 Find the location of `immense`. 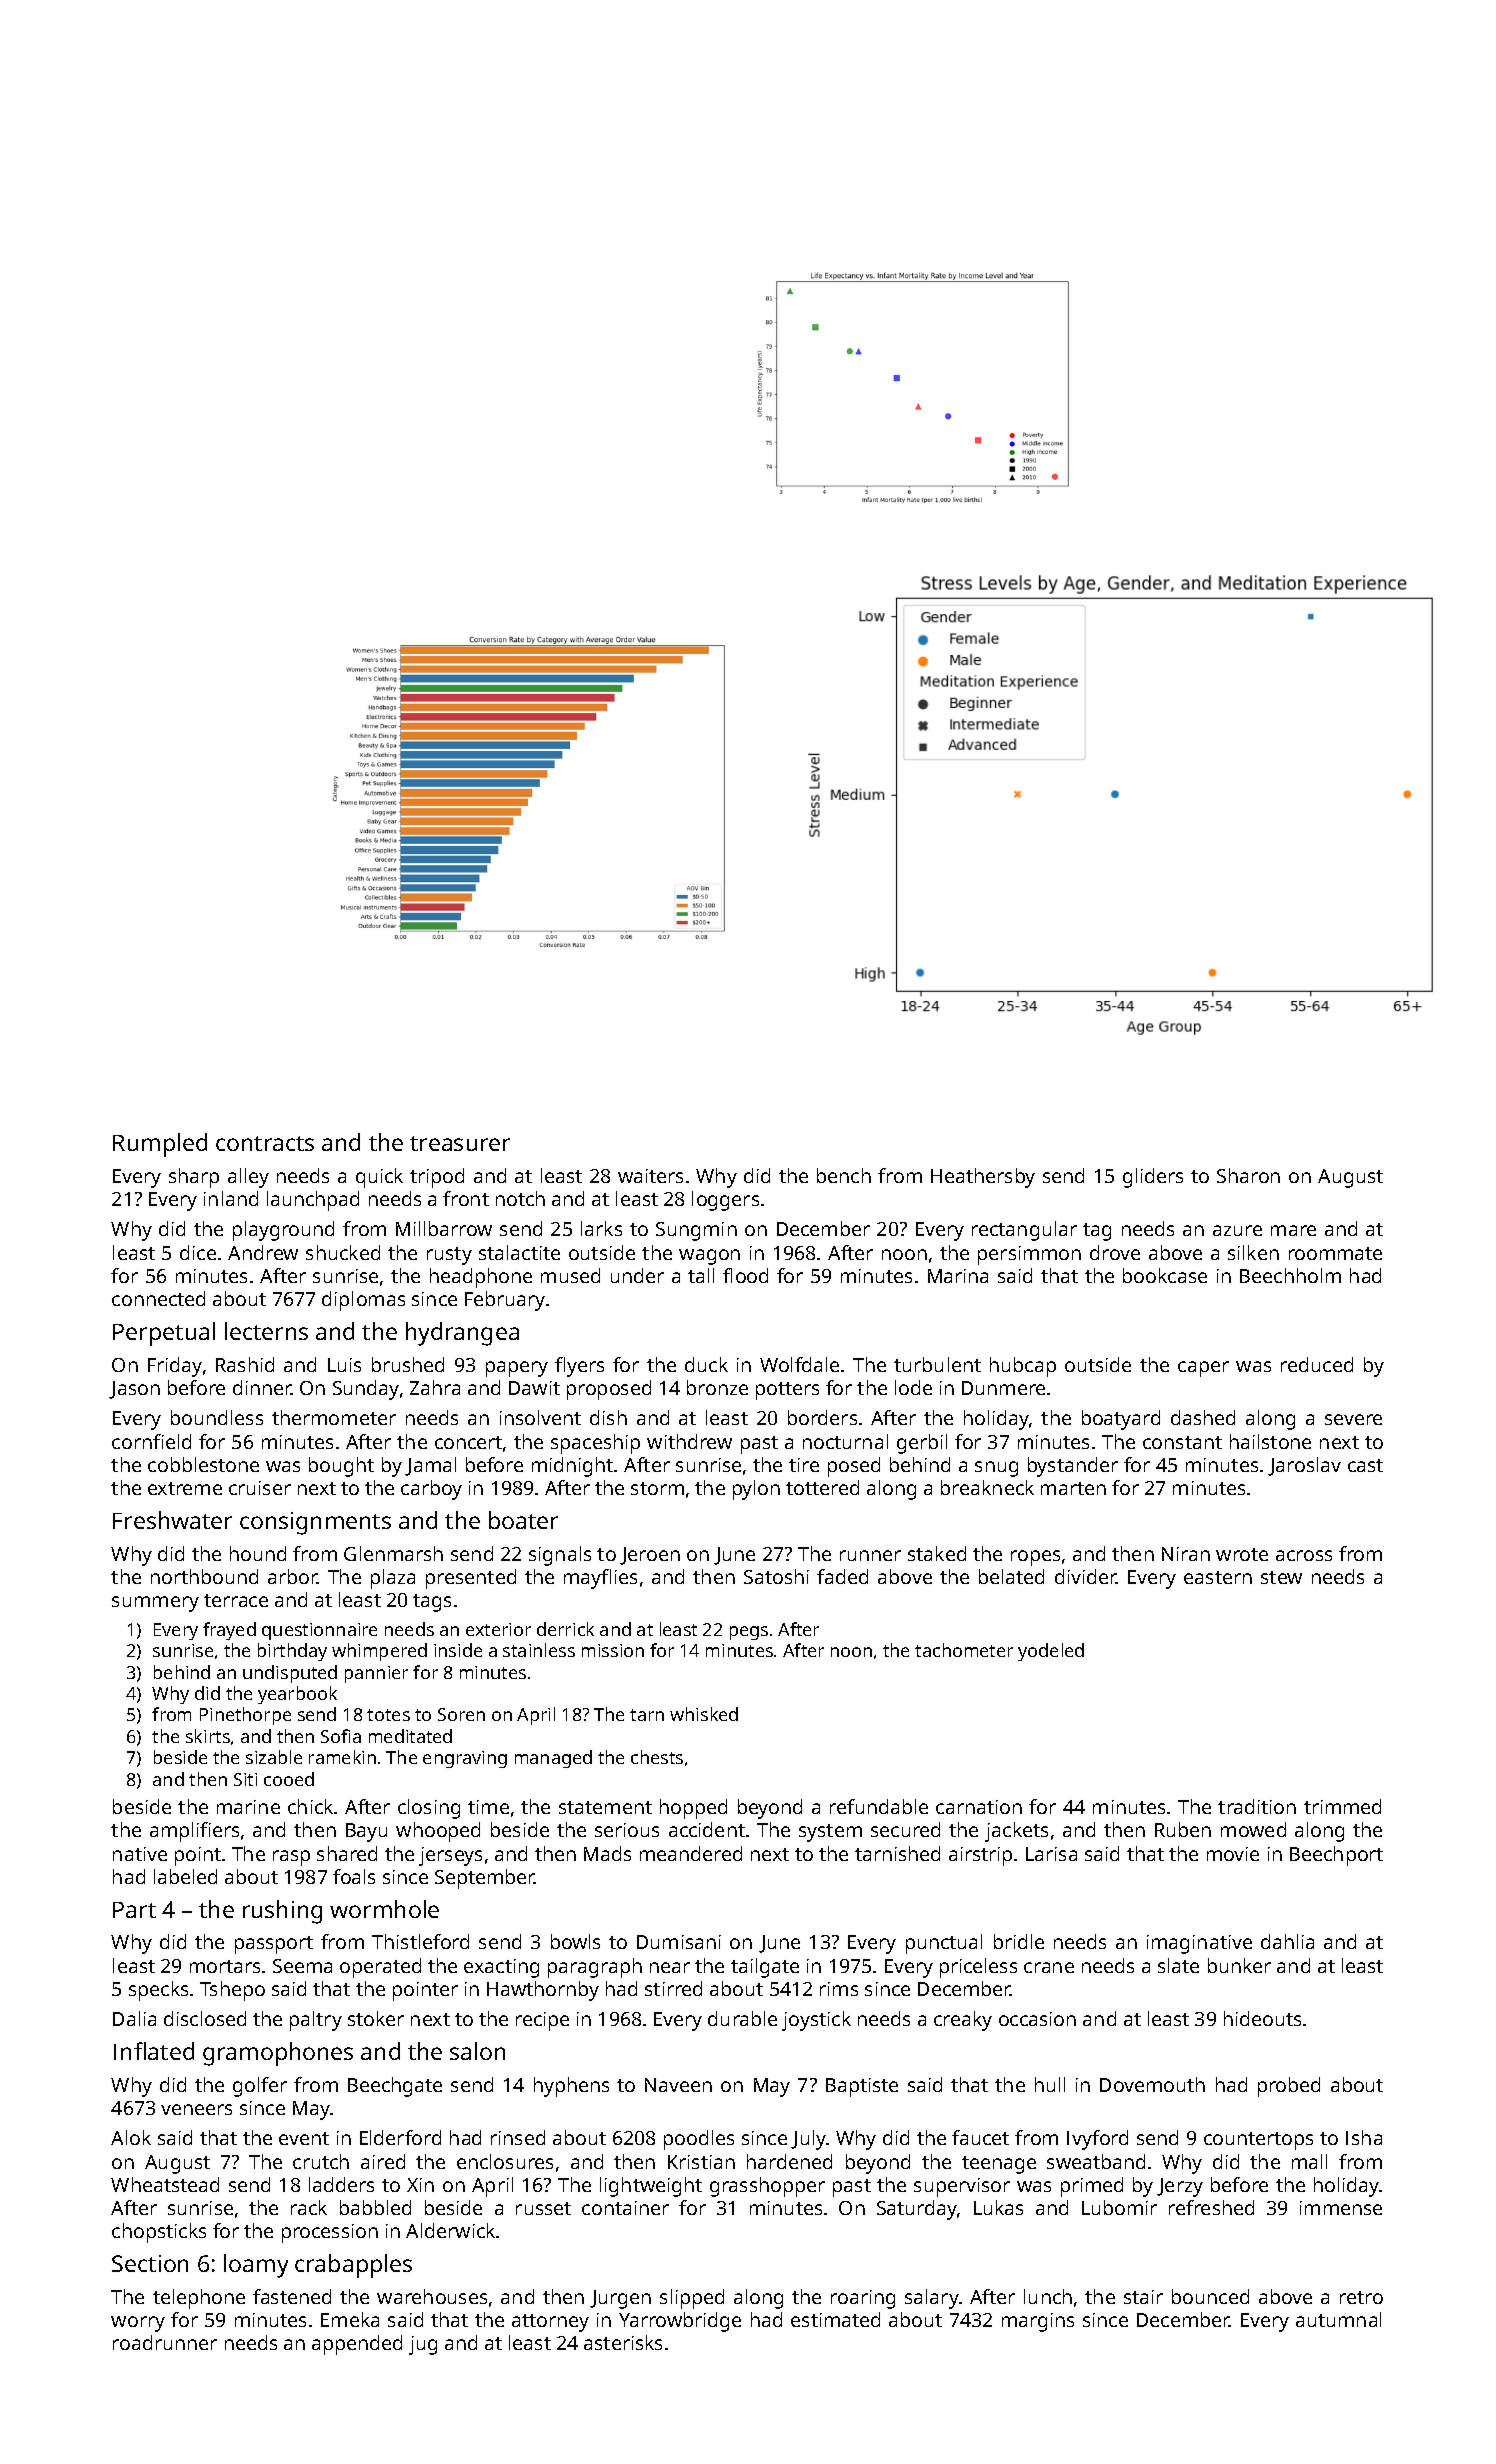

immense is located at coordinates (1341, 2208).
